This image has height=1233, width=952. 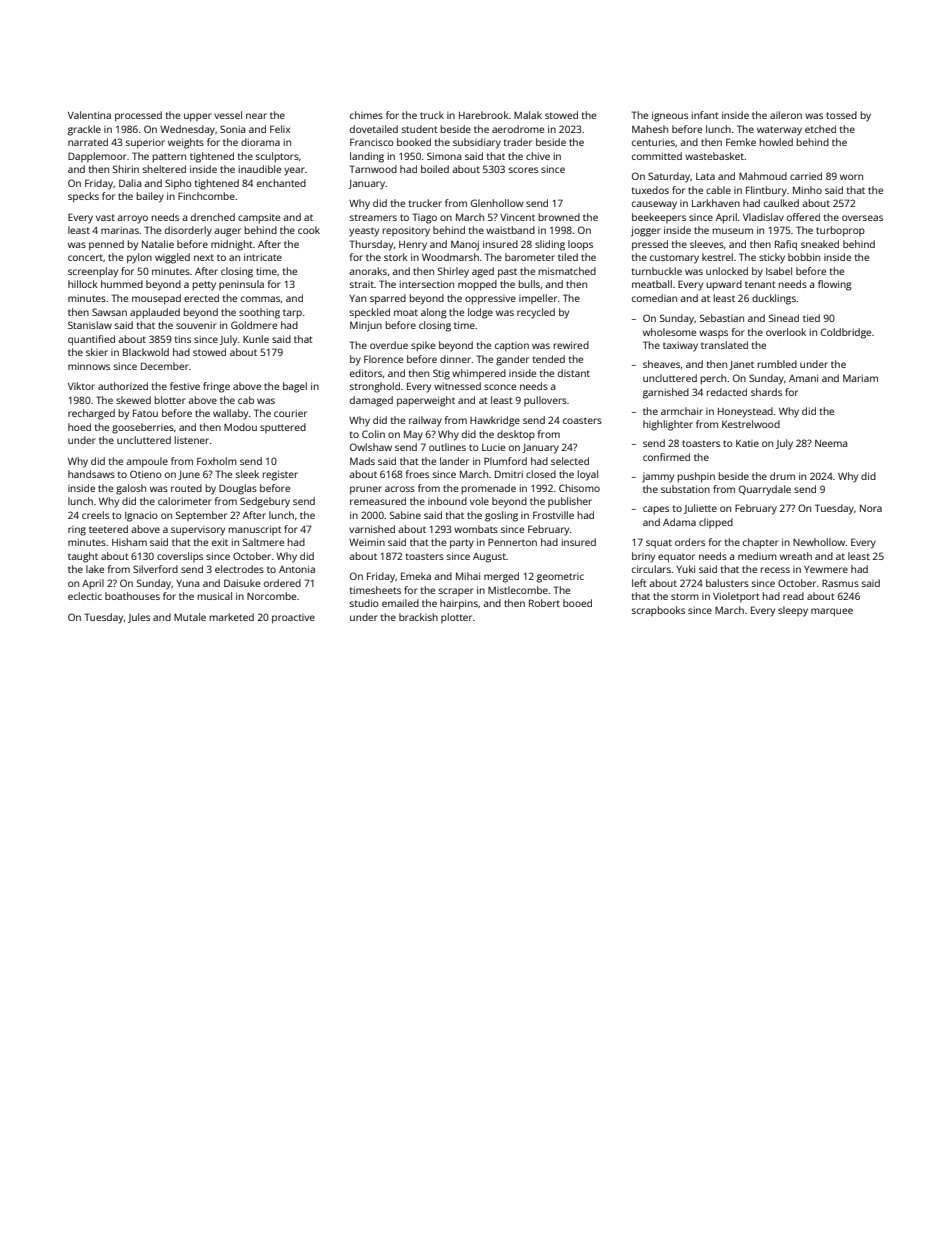 I want to click on scores, so click(x=523, y=170).
